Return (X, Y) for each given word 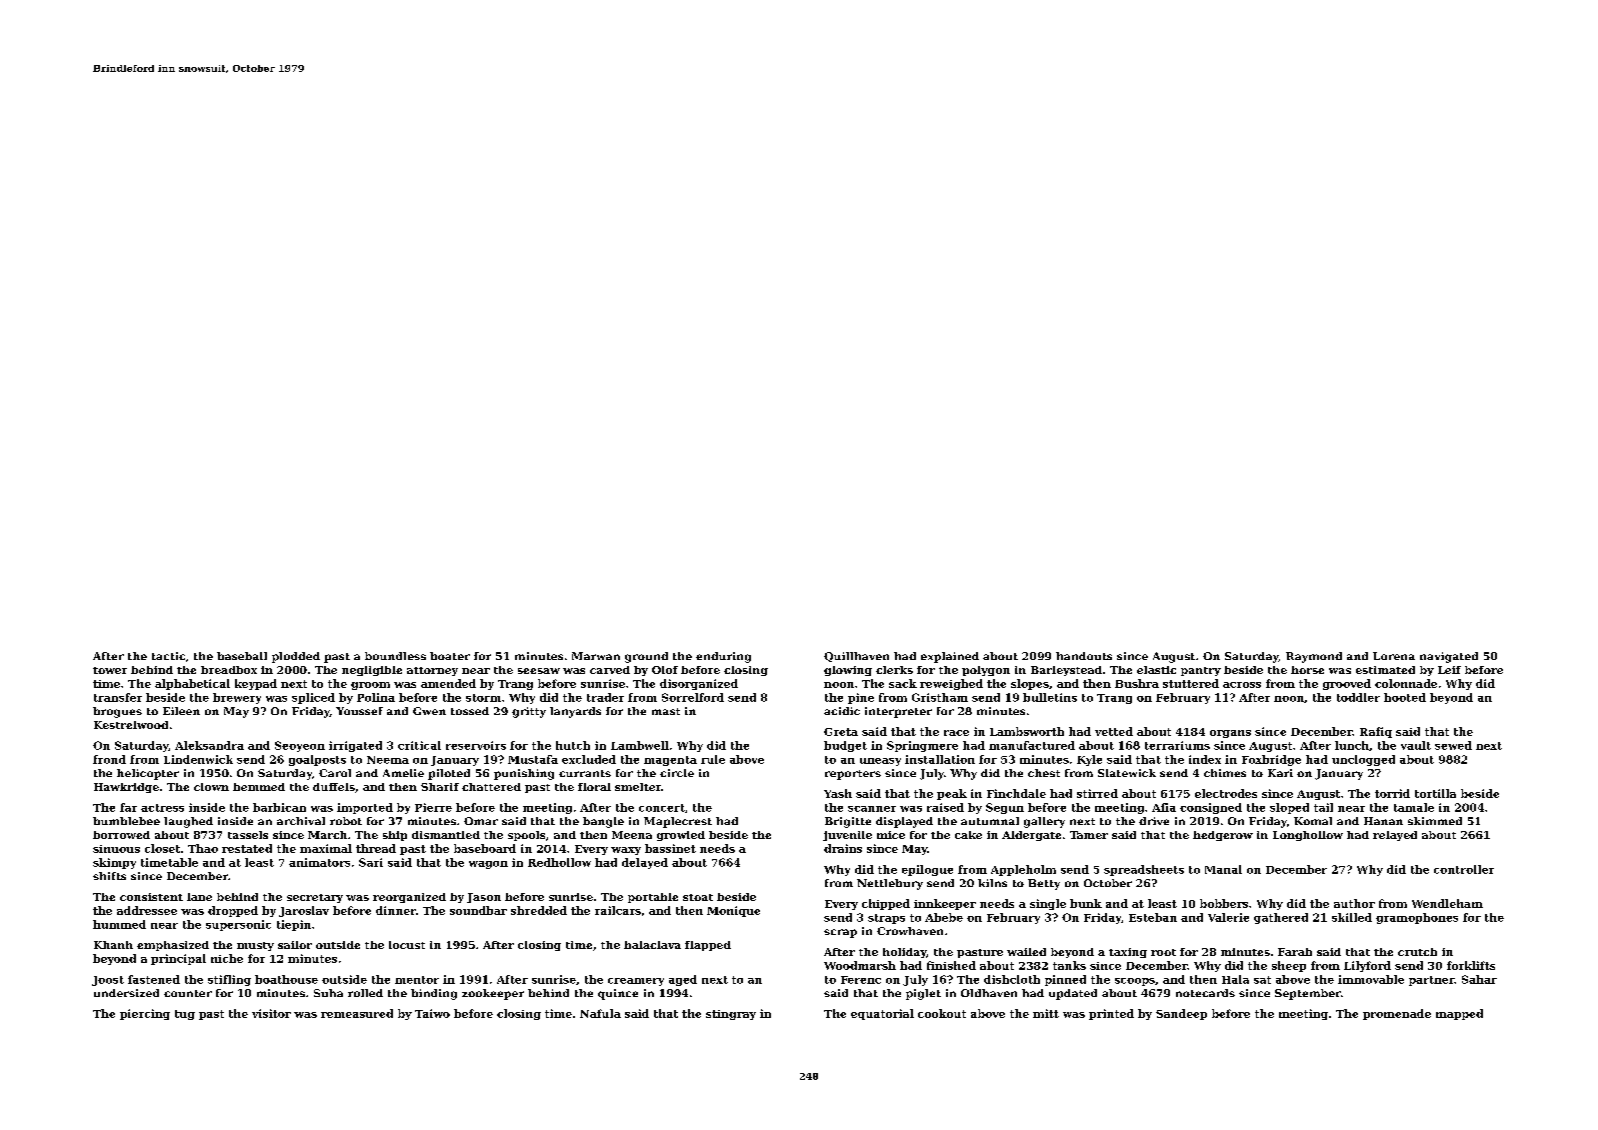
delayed (645, 863)
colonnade (1406, 683)
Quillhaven (856, 657)
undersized (126, 993)
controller (1464, 869)
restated (247, 848)
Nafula (600, 1013)
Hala (1235, 979)
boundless (395, 656)
